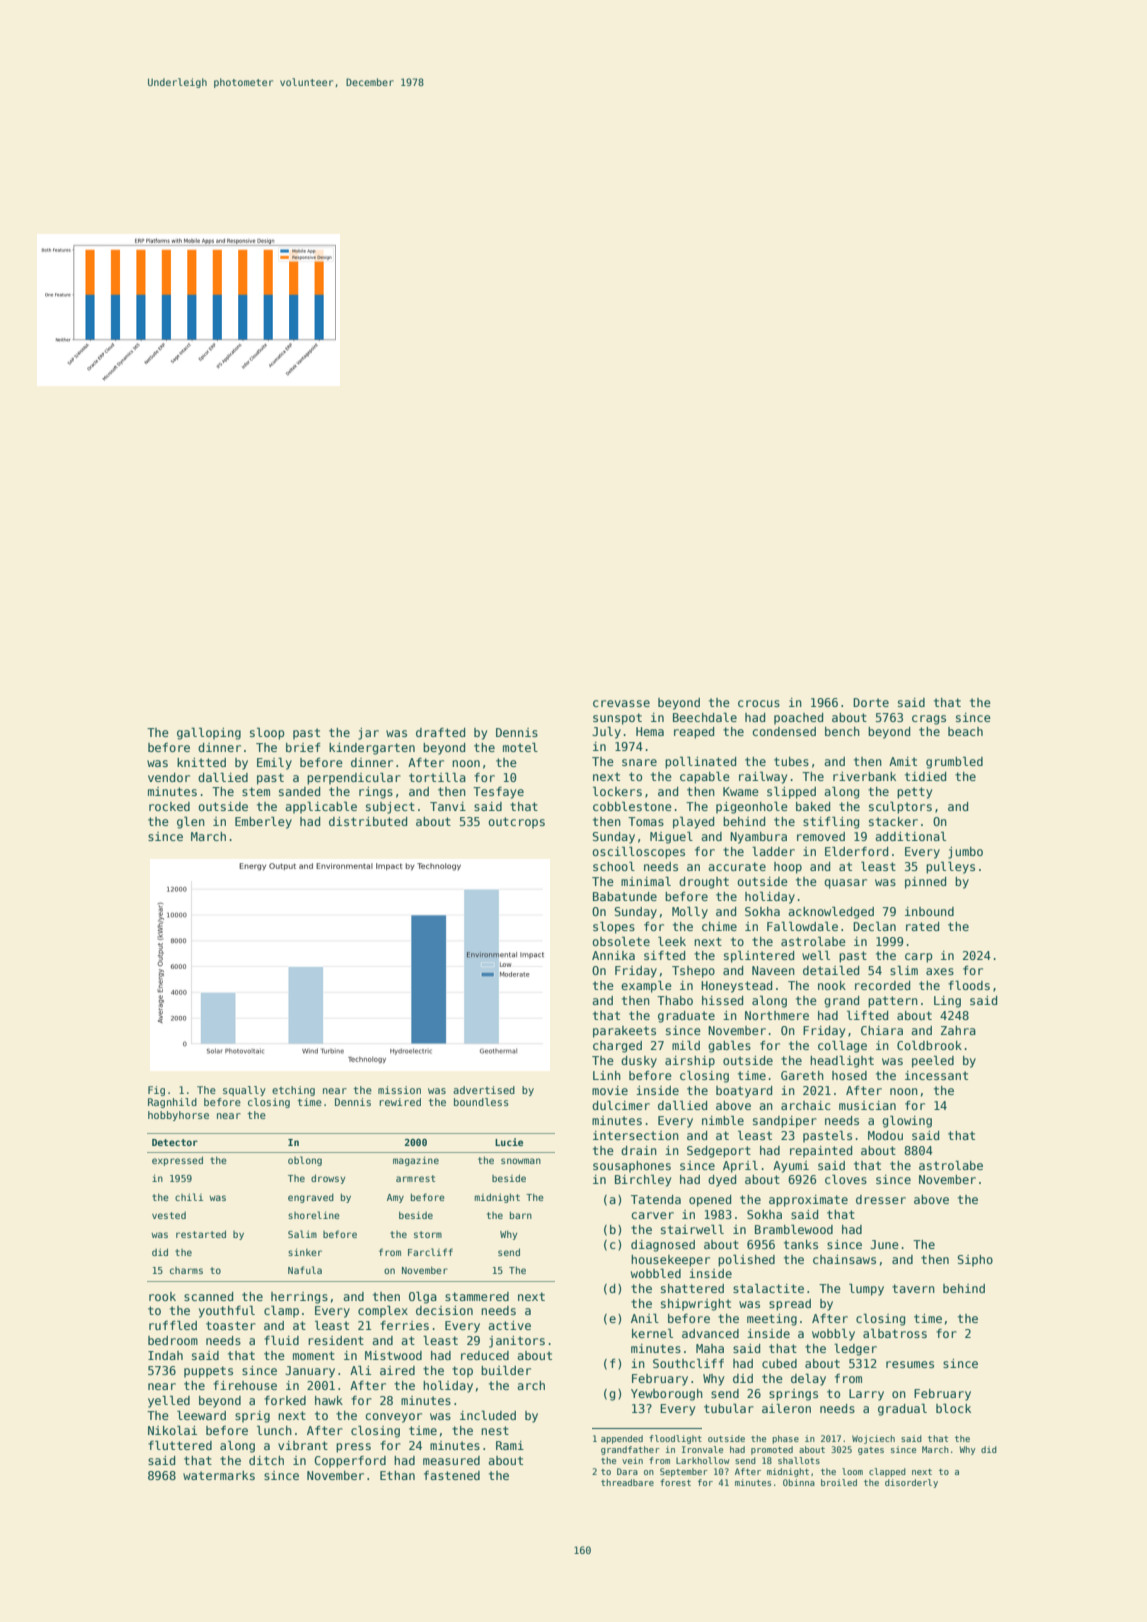  Describe the element at coordinates (802, 1075) in the document. I see `Gareth` at that location.
